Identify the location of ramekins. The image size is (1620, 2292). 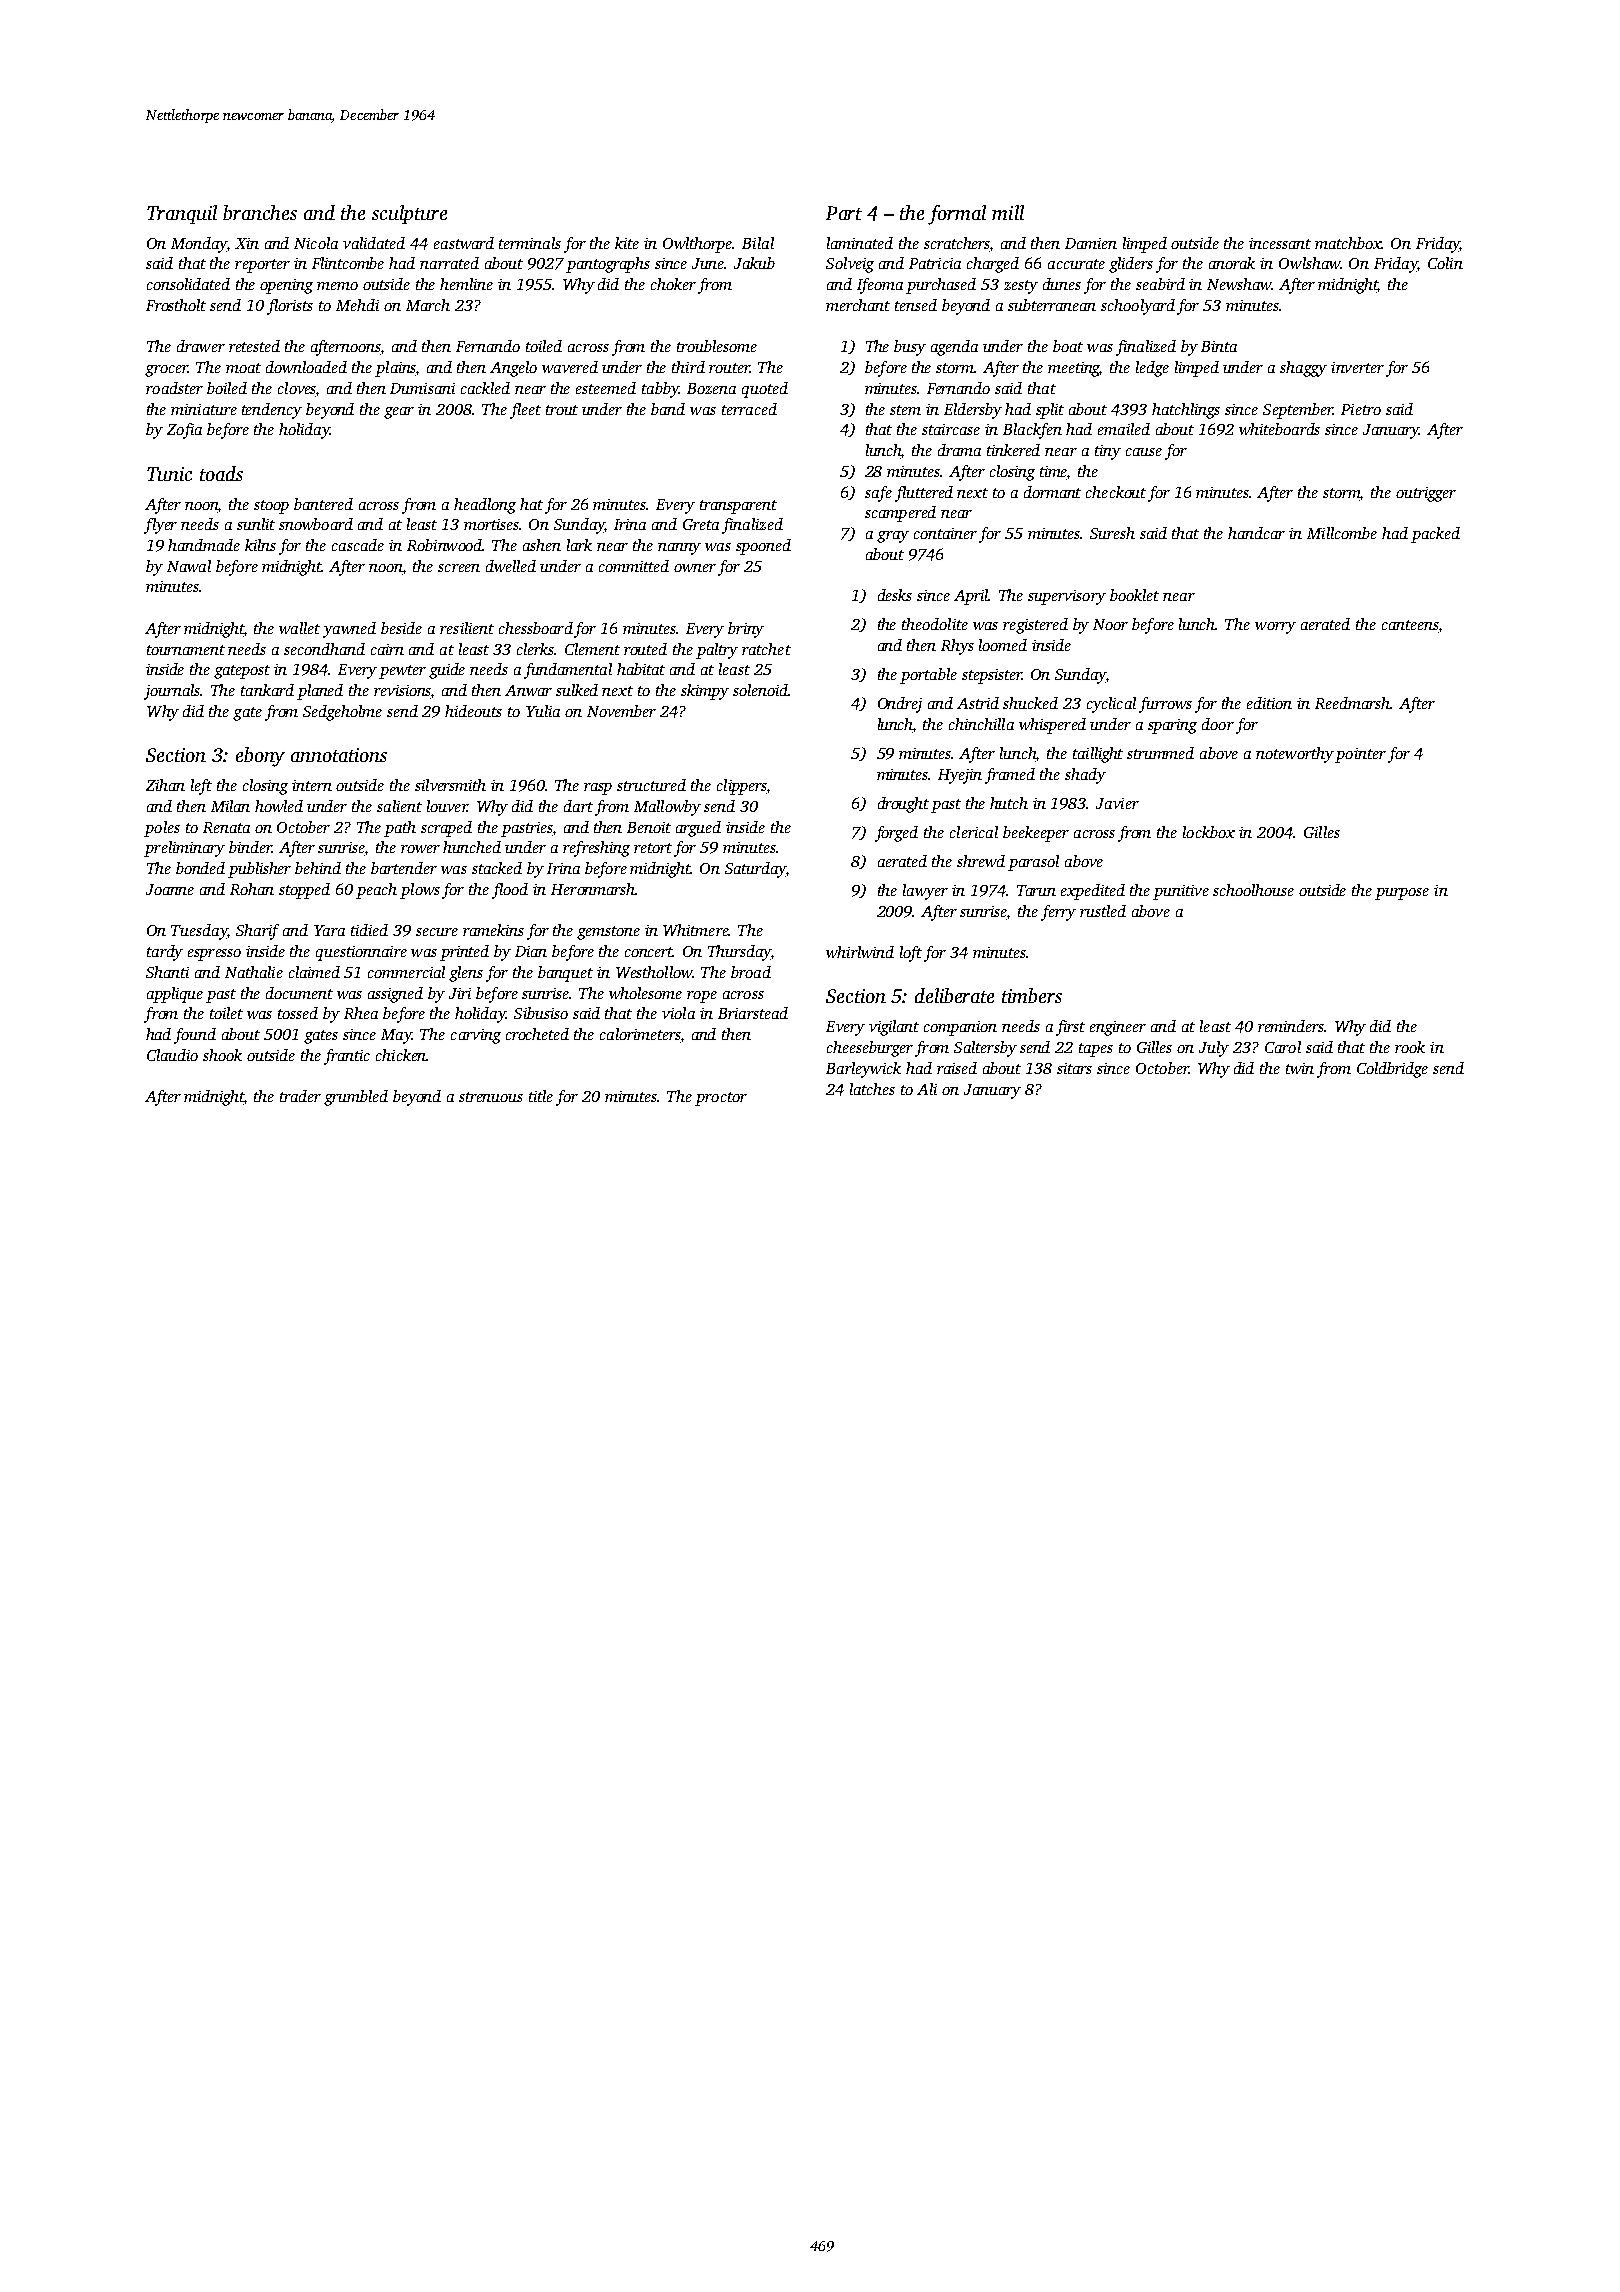
(493, 930).
